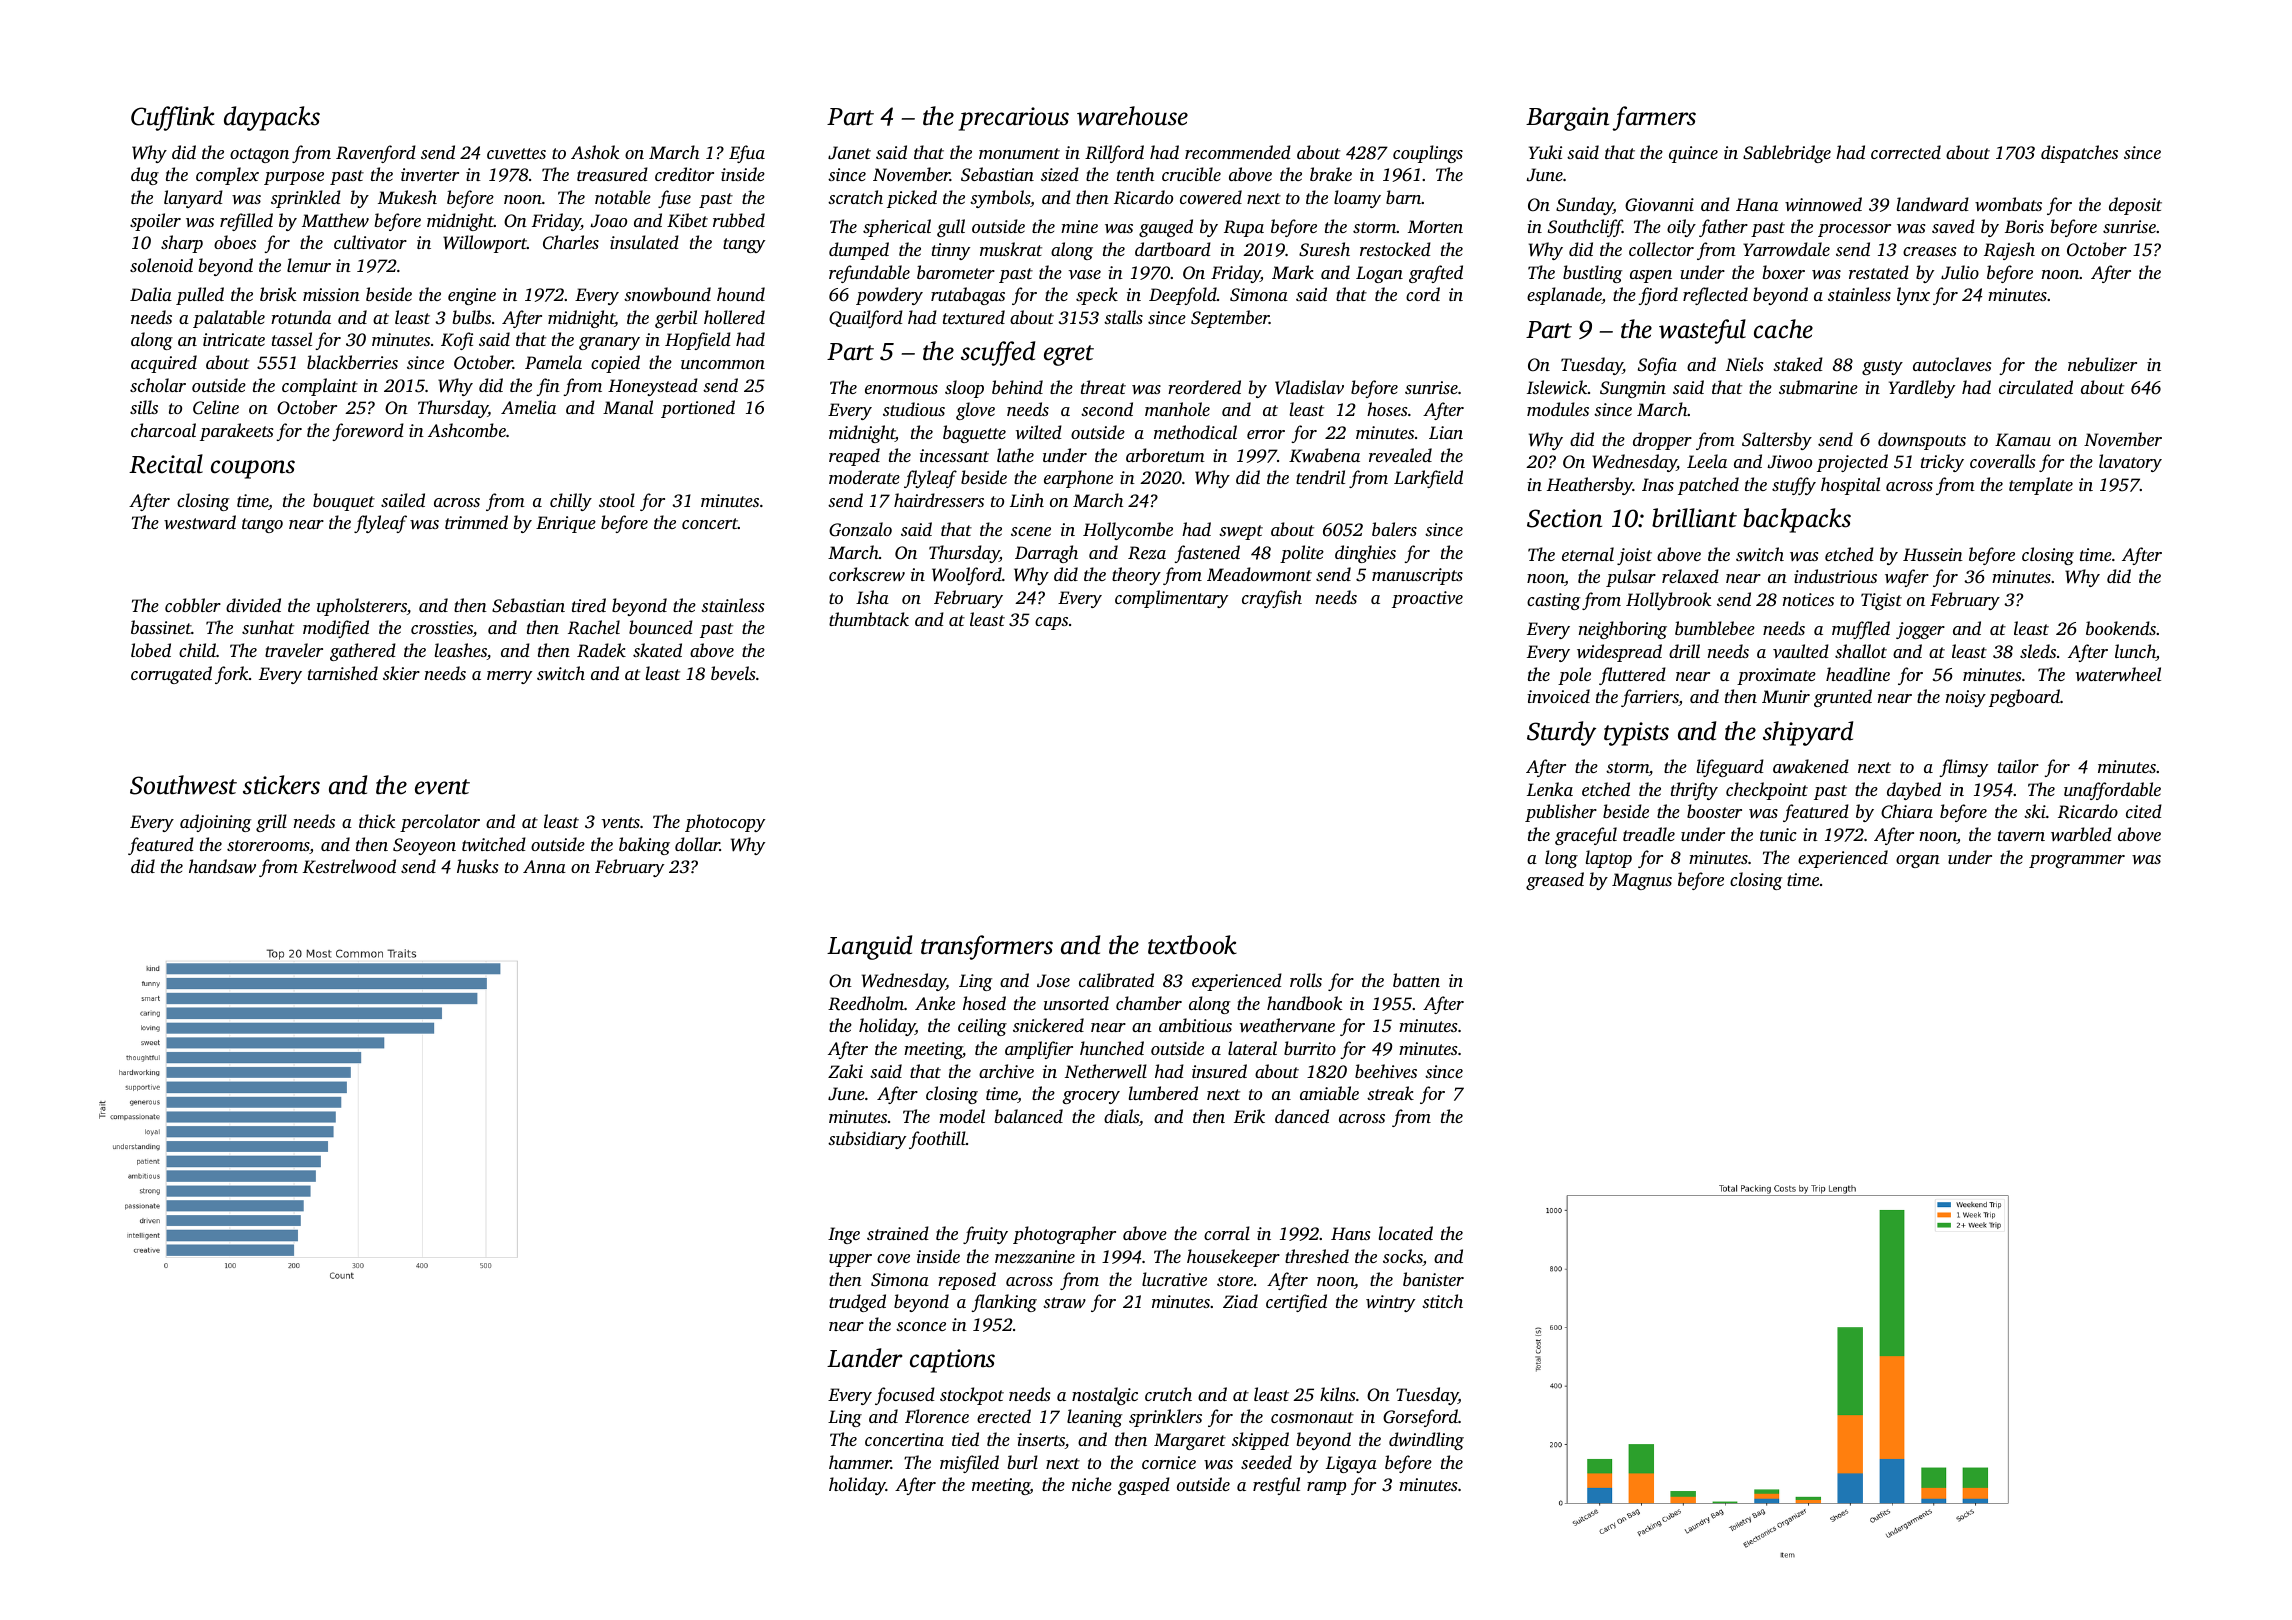 This image has width=2292, height=1620. I want to click on streak, so click(1390, 1093).
